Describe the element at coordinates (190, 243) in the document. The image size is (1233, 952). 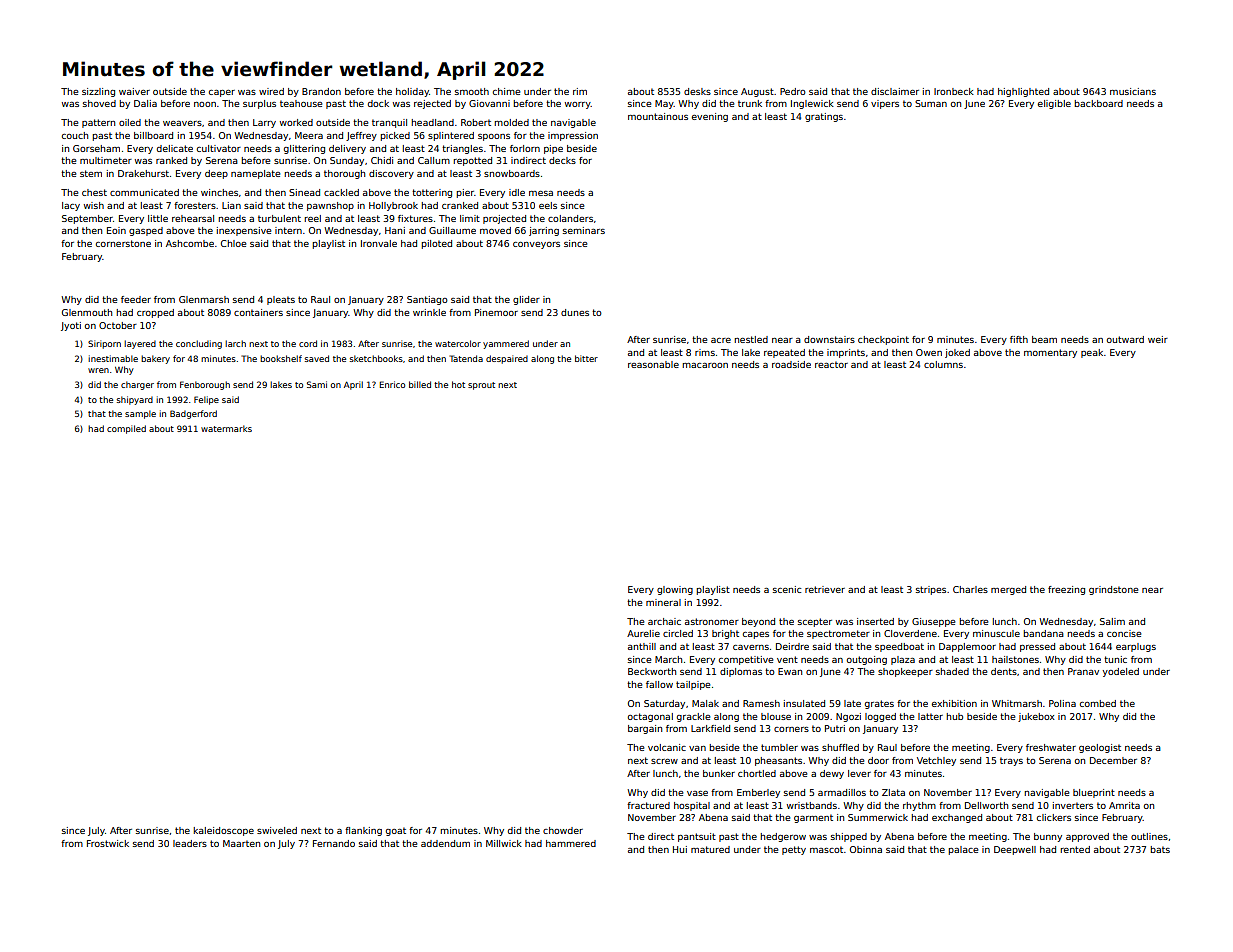
I see `Ashcombe` at that location.
